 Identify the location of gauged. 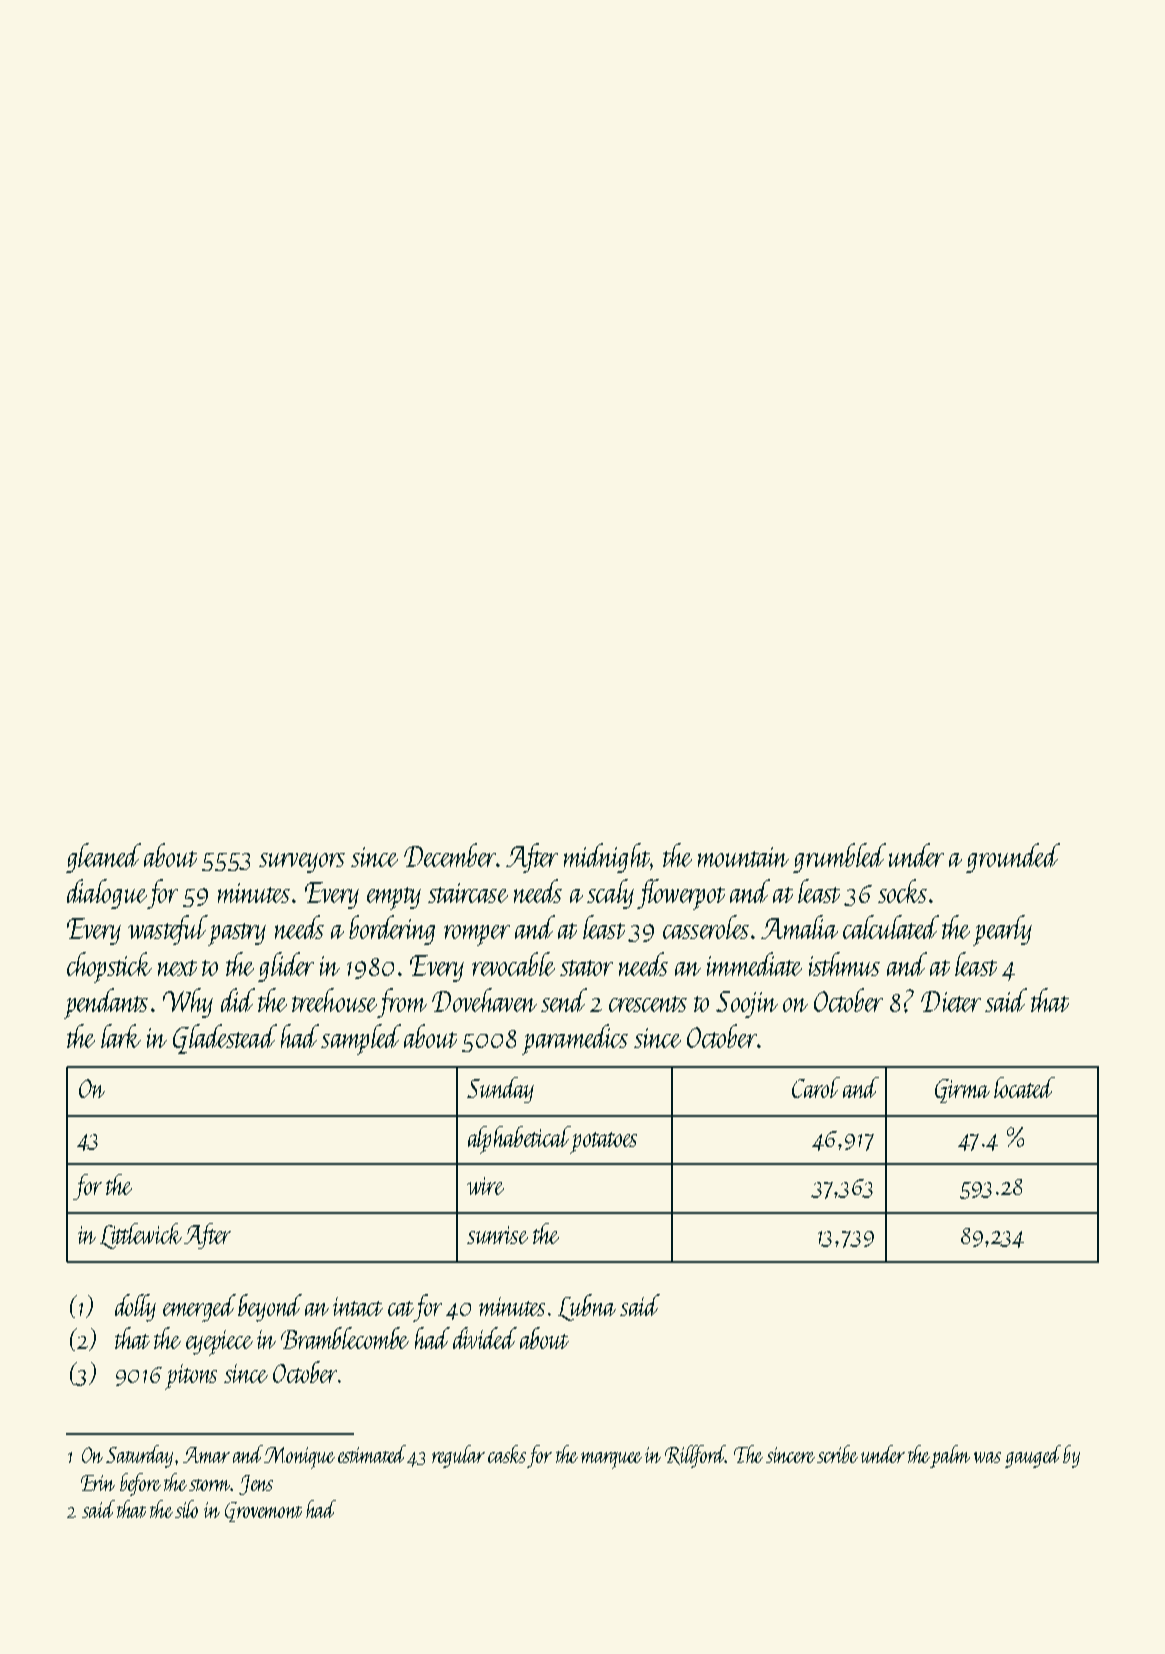
(1033, 1456).
